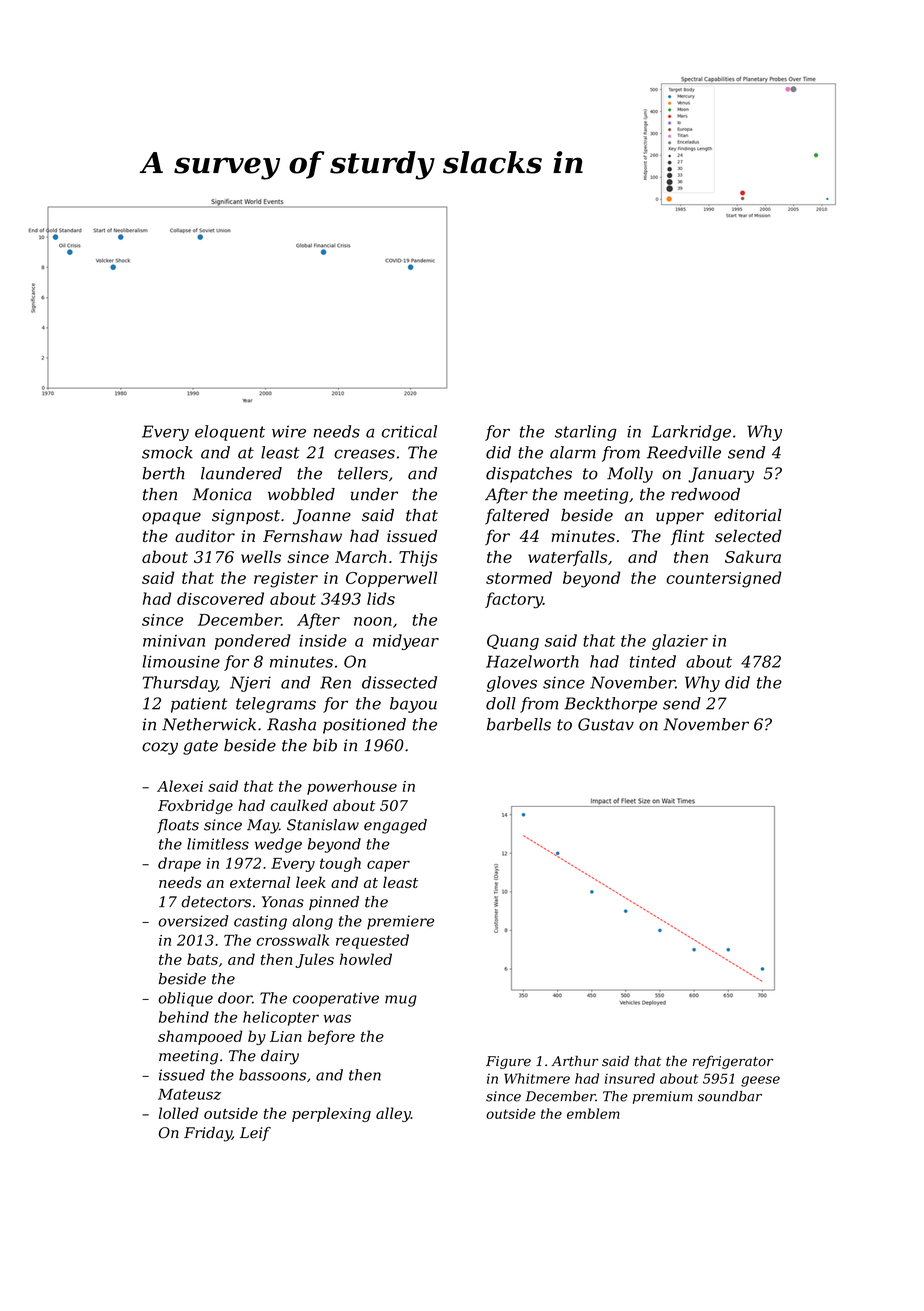  Describe the element at coordinates (519, 724) in the page. I see `barbells` at that location.
